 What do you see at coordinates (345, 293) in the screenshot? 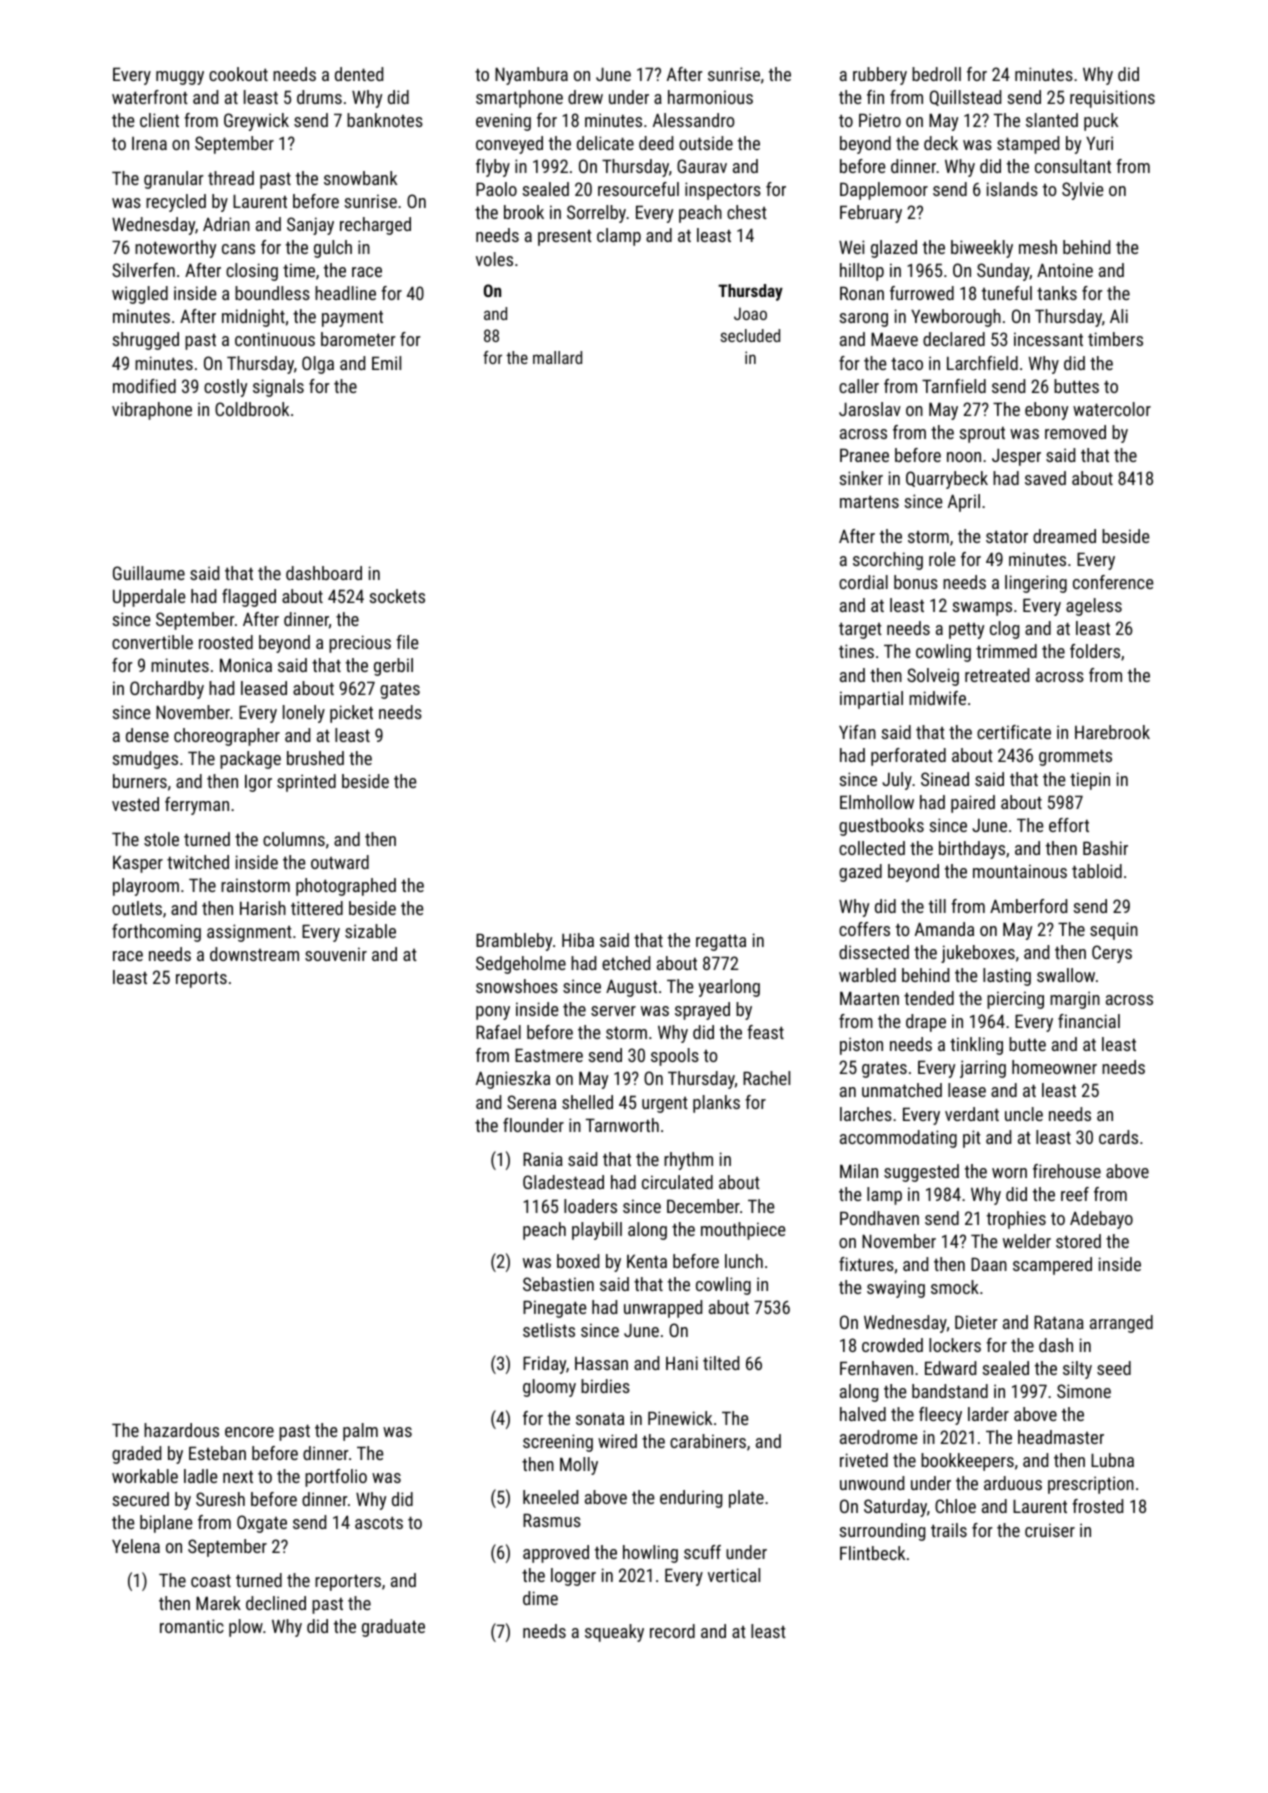
I see `headline` at bounding box center [345, 293].
